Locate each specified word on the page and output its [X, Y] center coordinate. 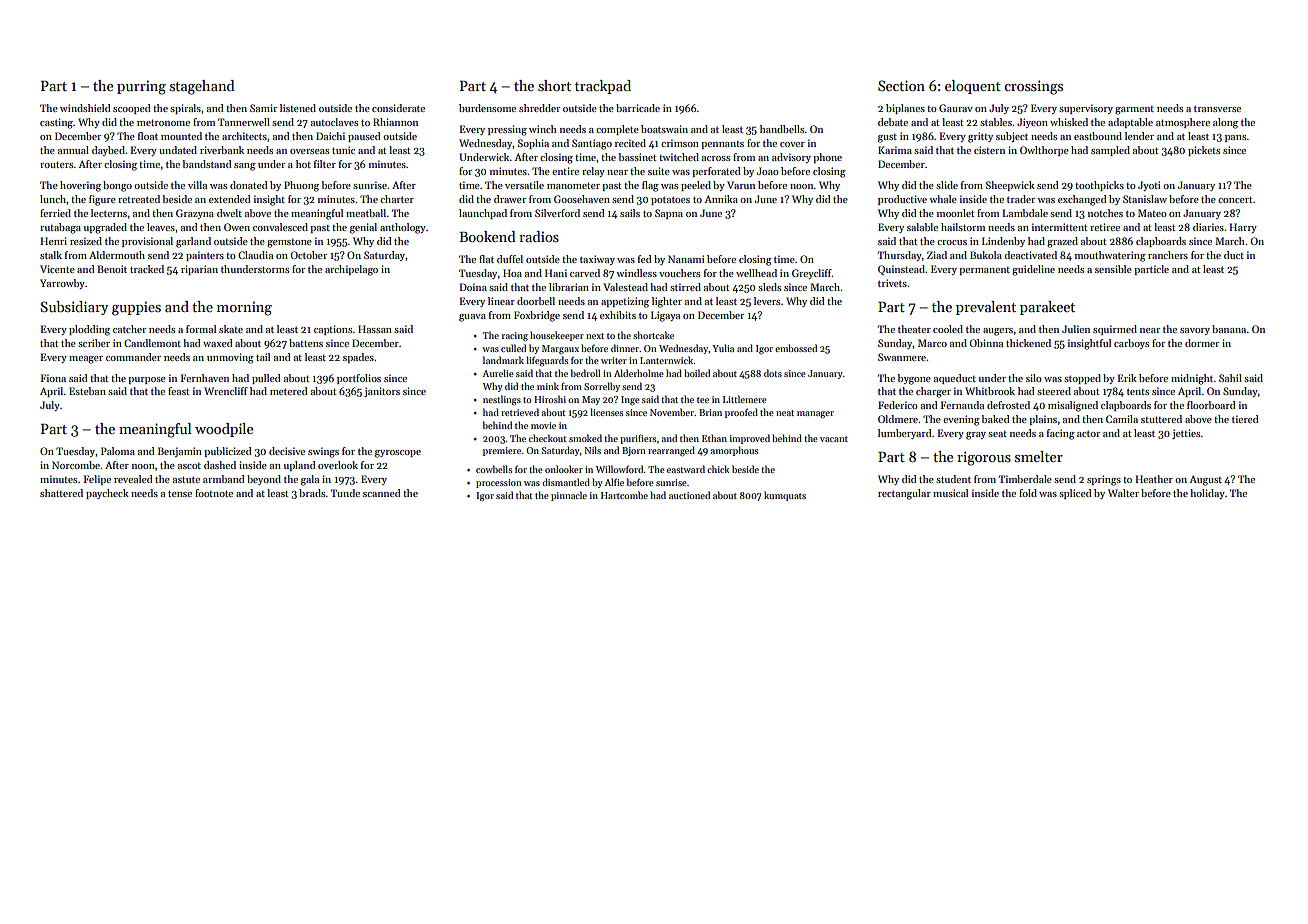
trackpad [603, 87]
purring [141, 87]
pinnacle [569, 496]
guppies [136, 308]
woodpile [224, 430]
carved [585, 273]
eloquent [973, 87]
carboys [1131, 344]
